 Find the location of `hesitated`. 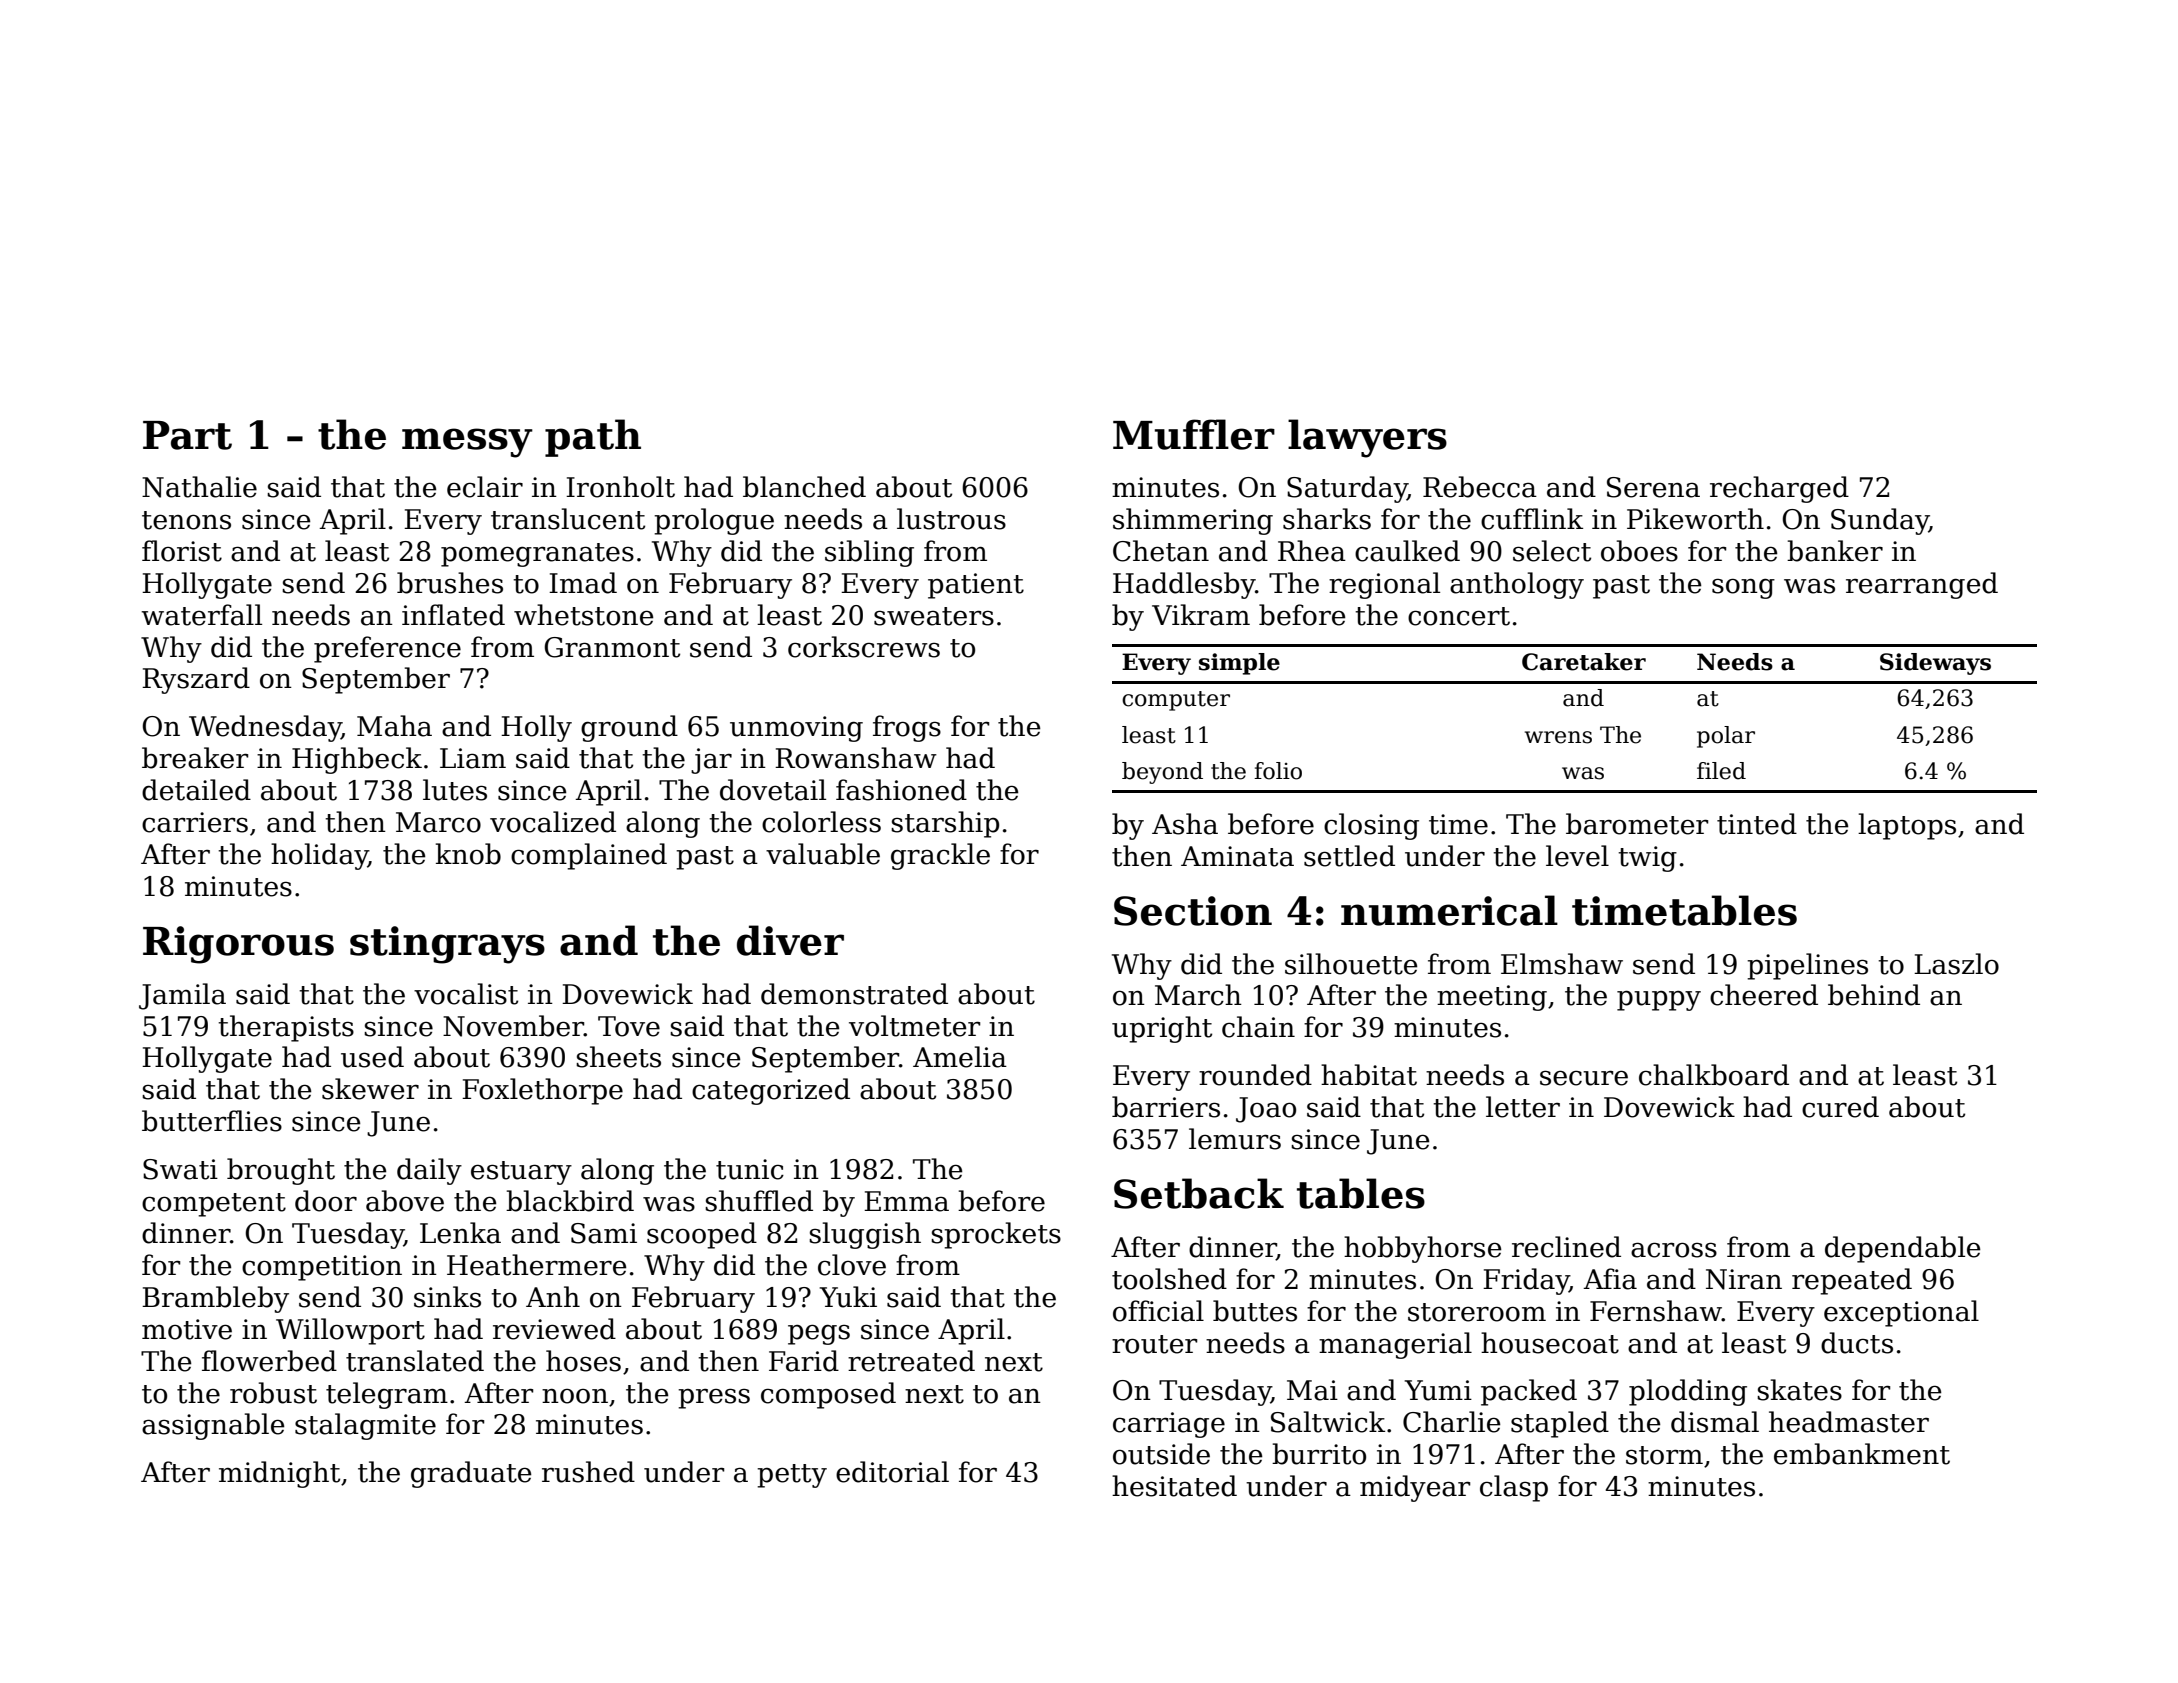

hesitated is located at coordinates (1174, 1486).
